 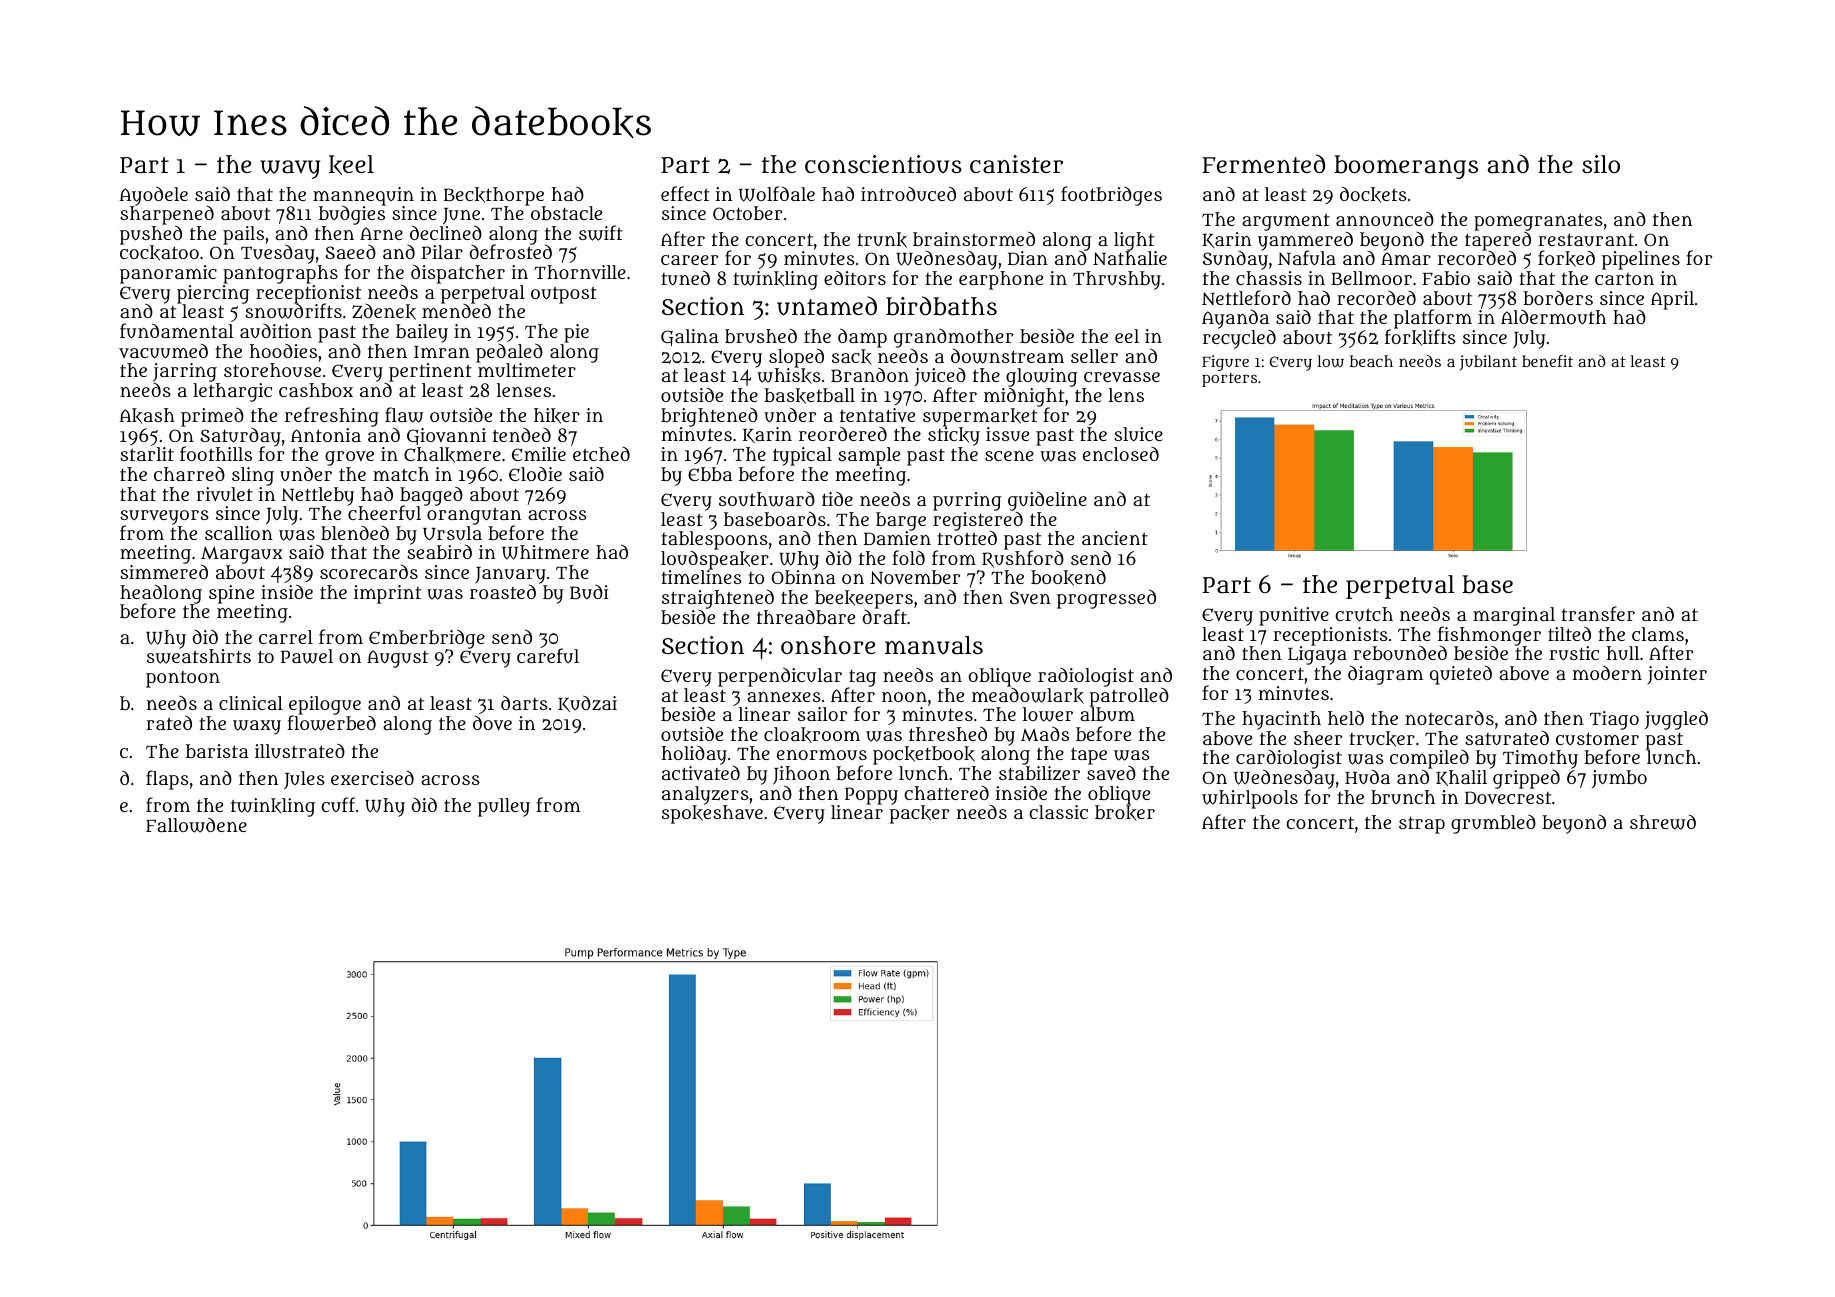 I want to click on conscientious, so click(x=883, y=164).
